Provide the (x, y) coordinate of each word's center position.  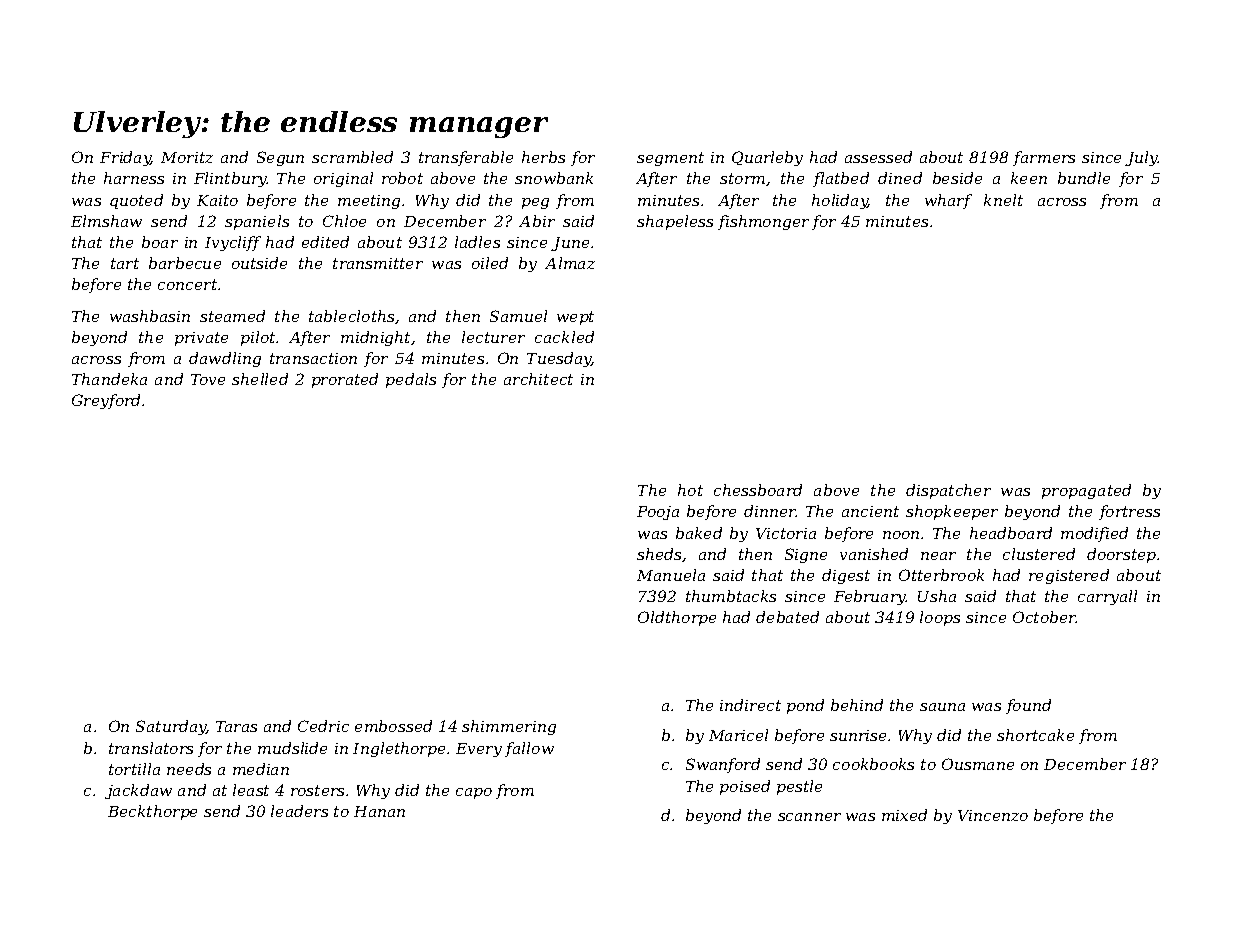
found (1028, 706)
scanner (809, 817)
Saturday (171, 727)
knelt (1003, 200)
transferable (466, 158)
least (251, 790)
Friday (125, 158)
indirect (750, 705)
